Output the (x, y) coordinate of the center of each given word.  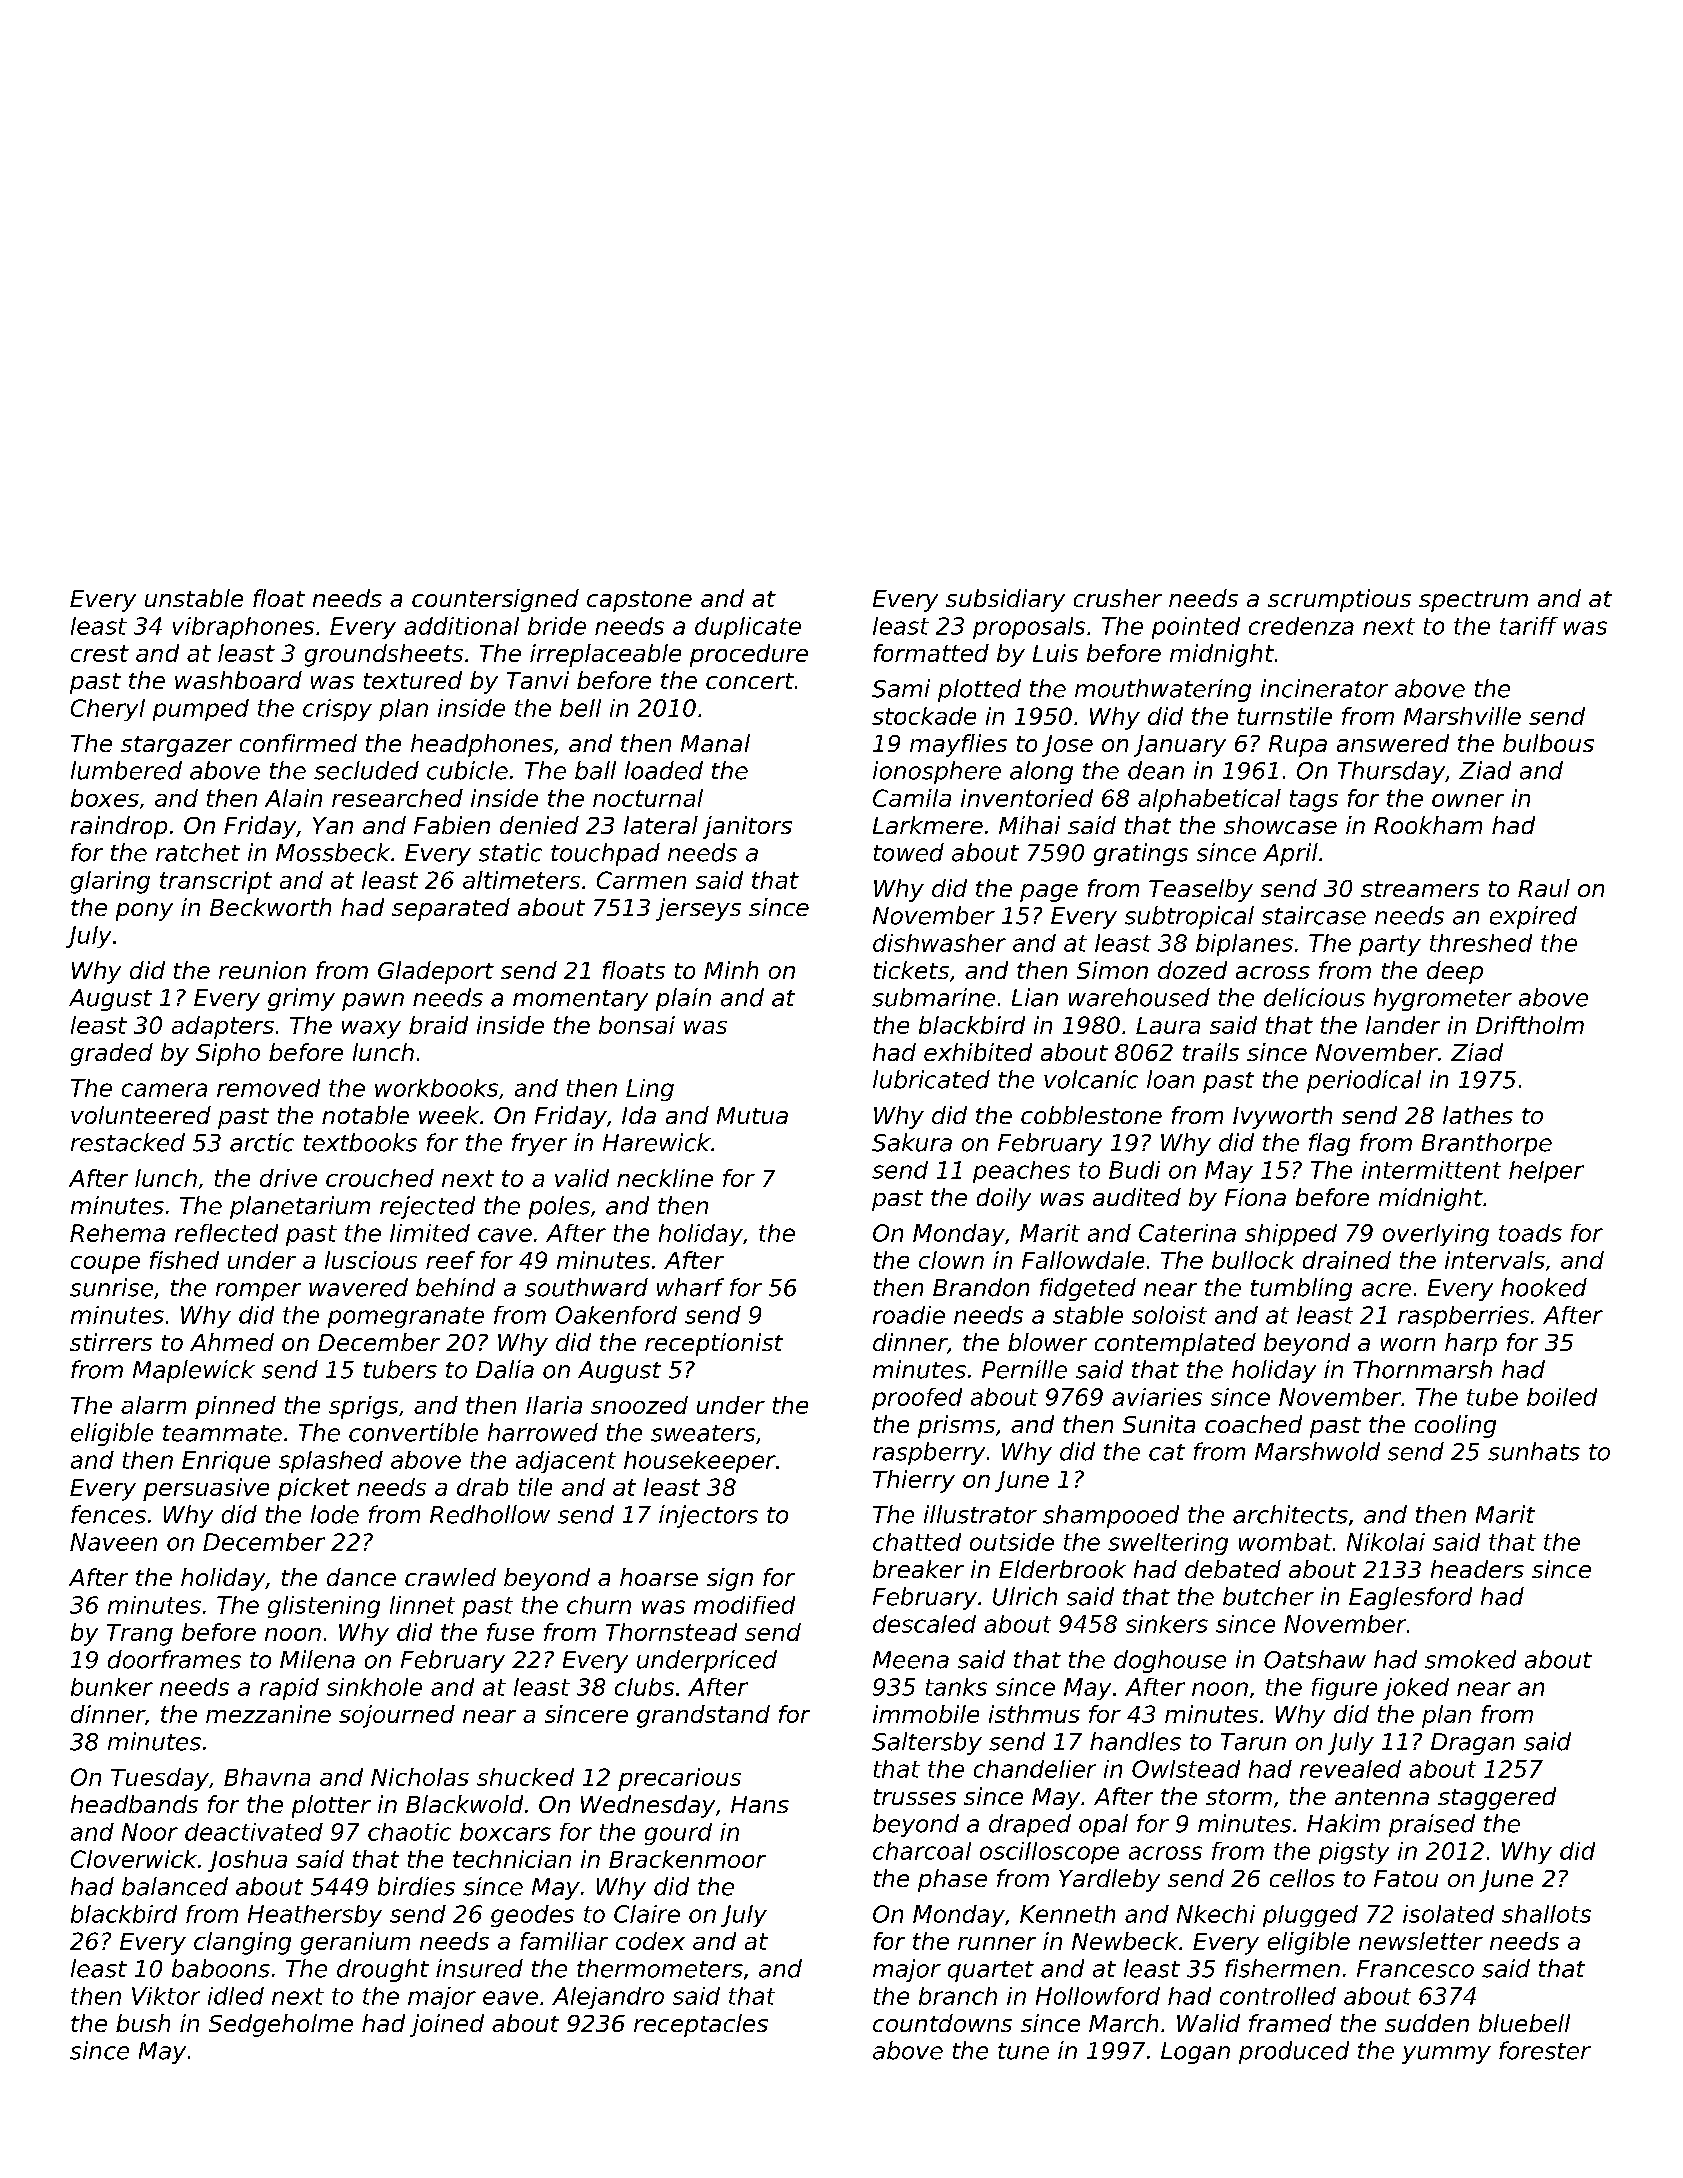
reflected (226, 1233)
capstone (639, 601)
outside (1012, 1542)
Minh (731, 970)
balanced (175, 1886)
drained (1347, 1260)
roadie (909, 1315)
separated (451, 909)
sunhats (1534, 1451)
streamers (1420, 889)
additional (461, 626)
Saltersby (927, 1743)
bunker (112, 1687)
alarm (153, 1405)
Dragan (1472, 1744)
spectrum (1473, 601)
